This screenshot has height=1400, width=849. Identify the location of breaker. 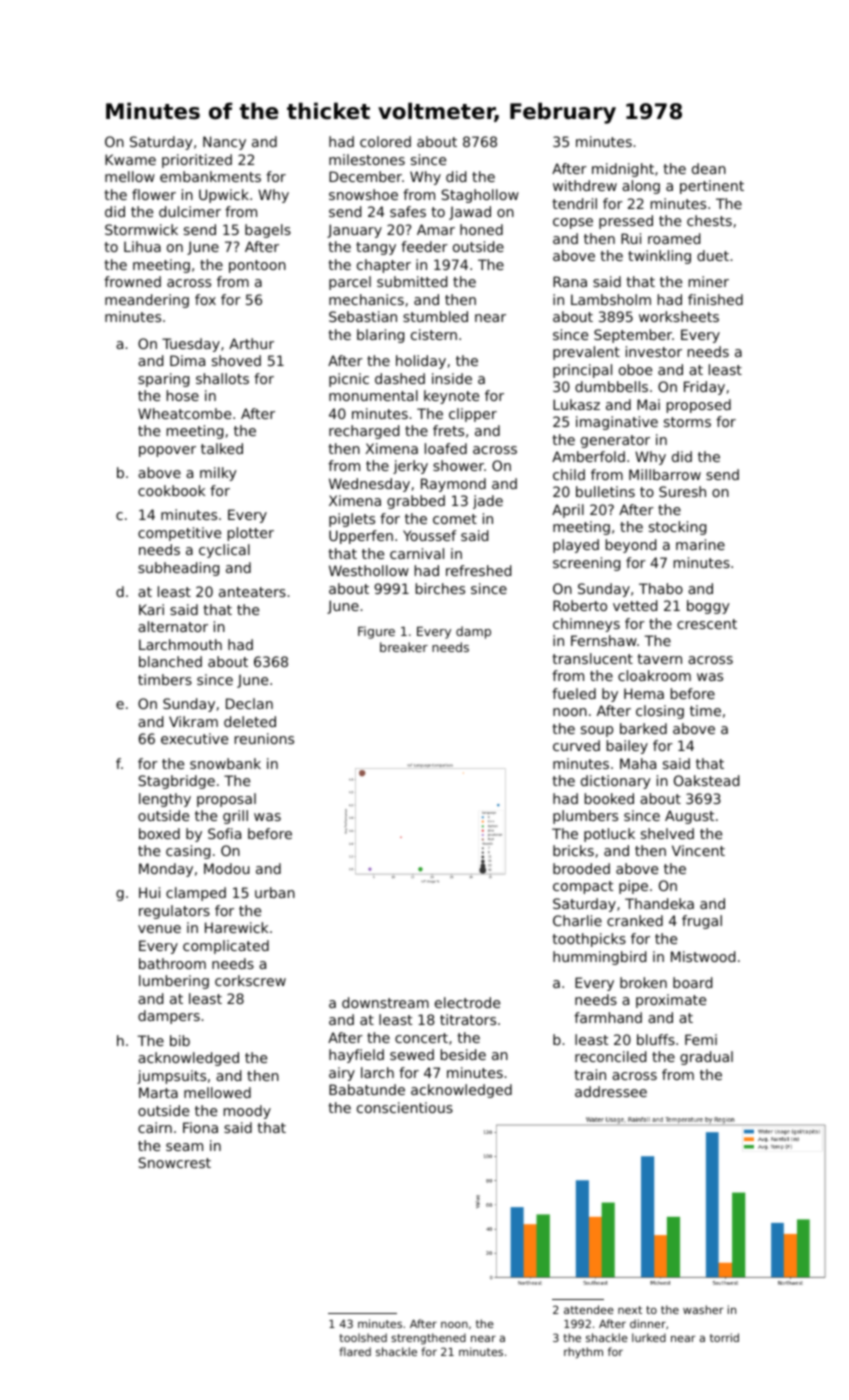
(404, 647).
